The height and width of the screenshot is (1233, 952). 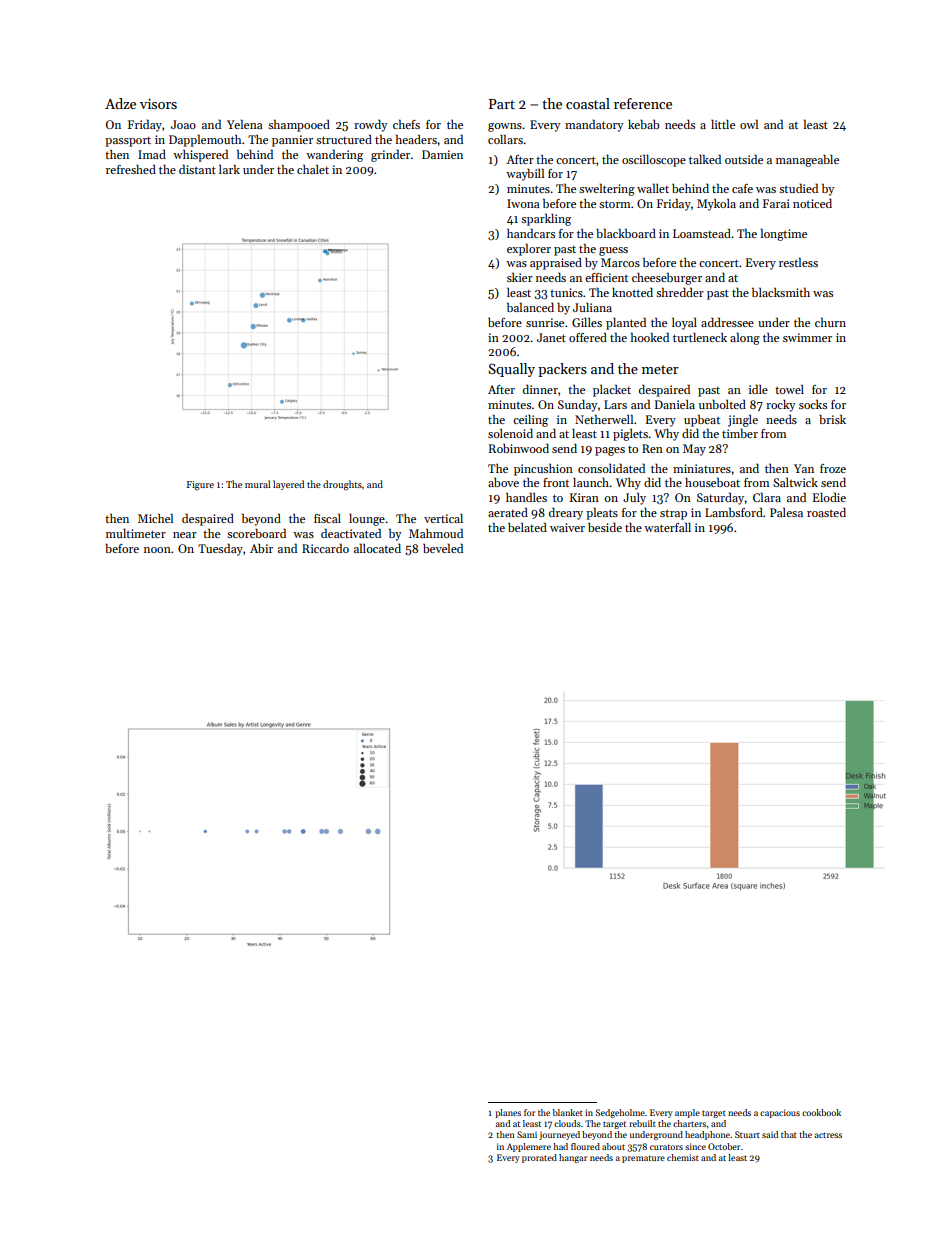 I want to click on owl, so click(x=749, y=124).
